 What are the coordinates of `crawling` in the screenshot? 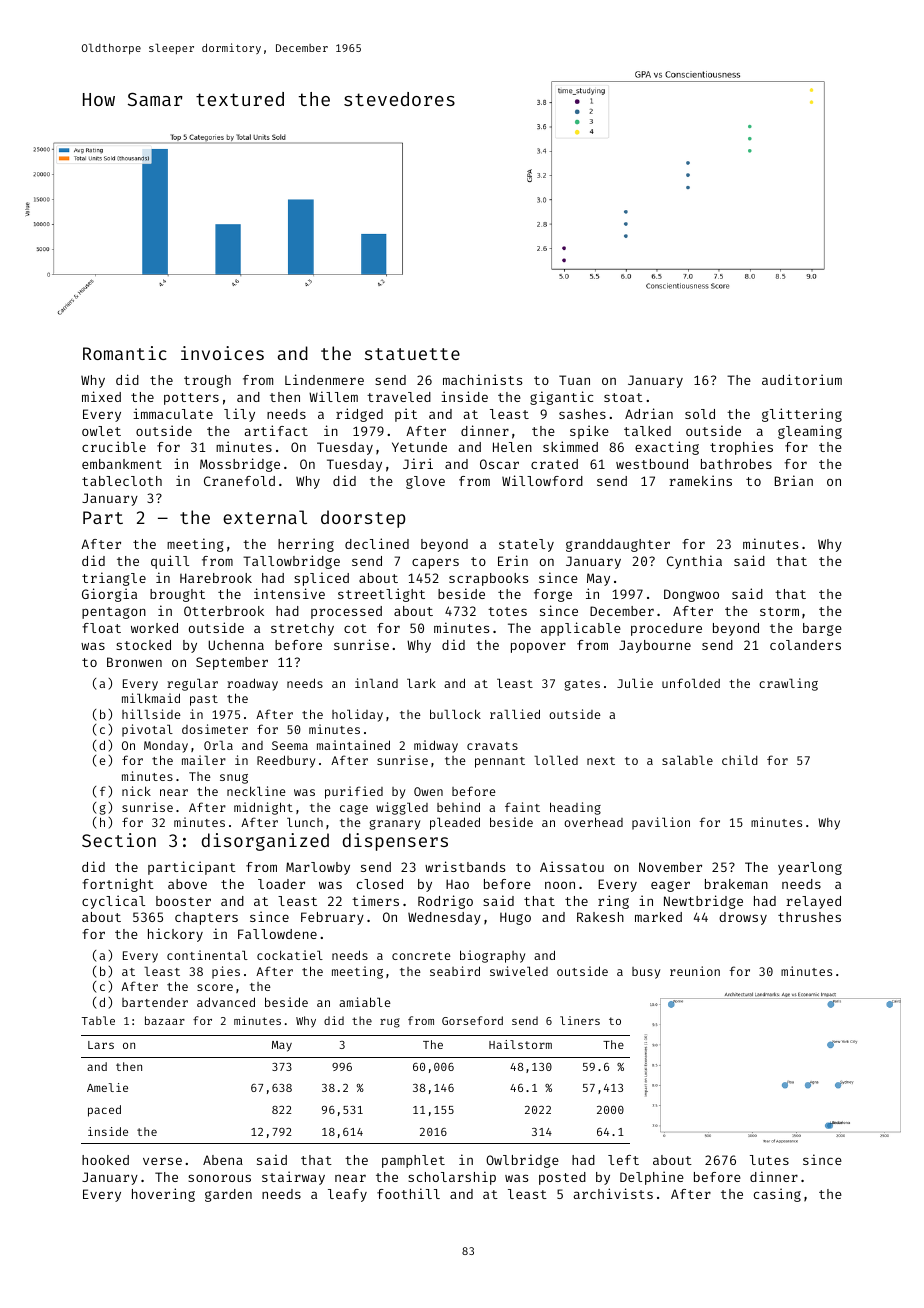 It's located at (788, 684).
